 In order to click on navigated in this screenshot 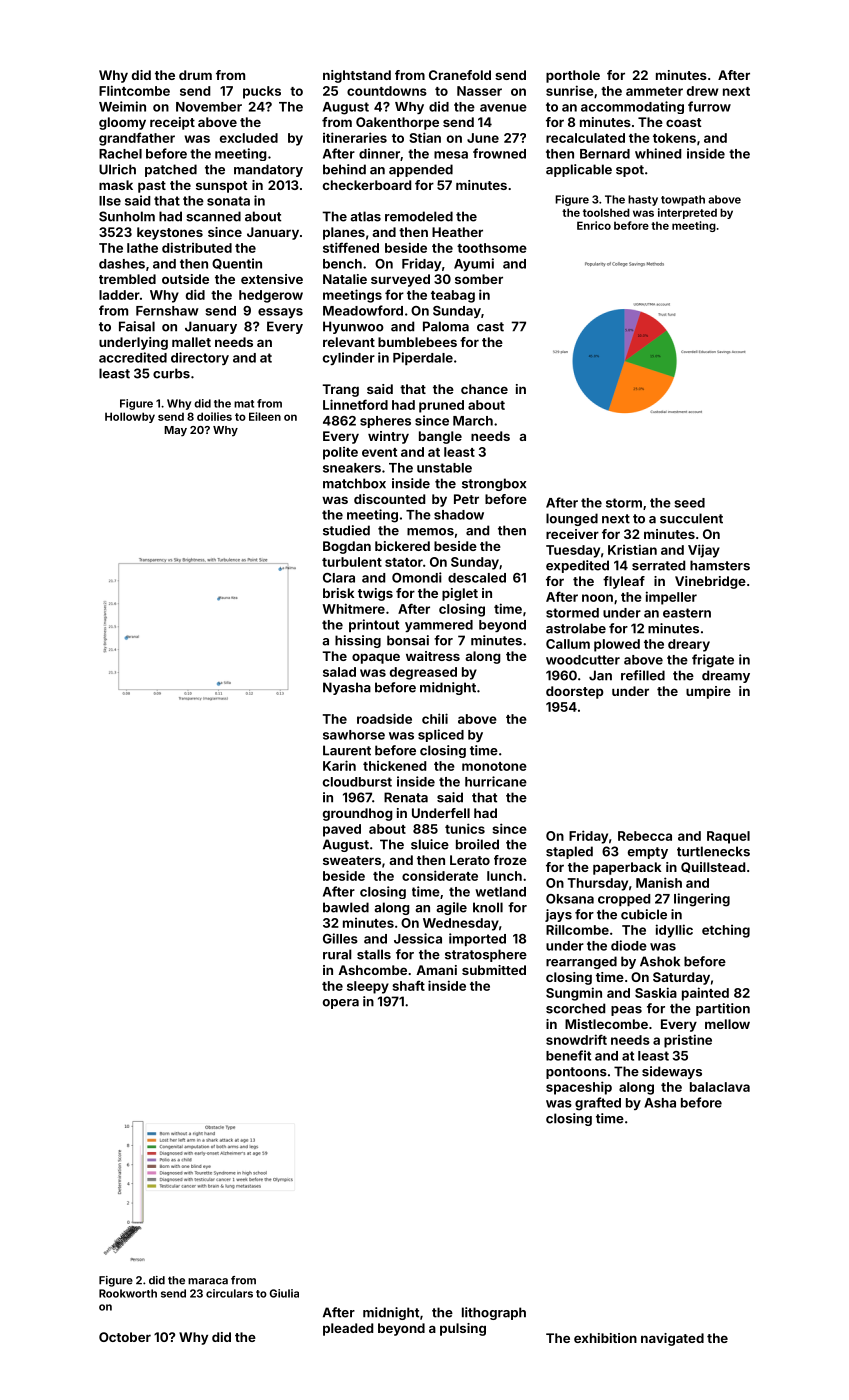, I will do `click(672, 1339)`.
